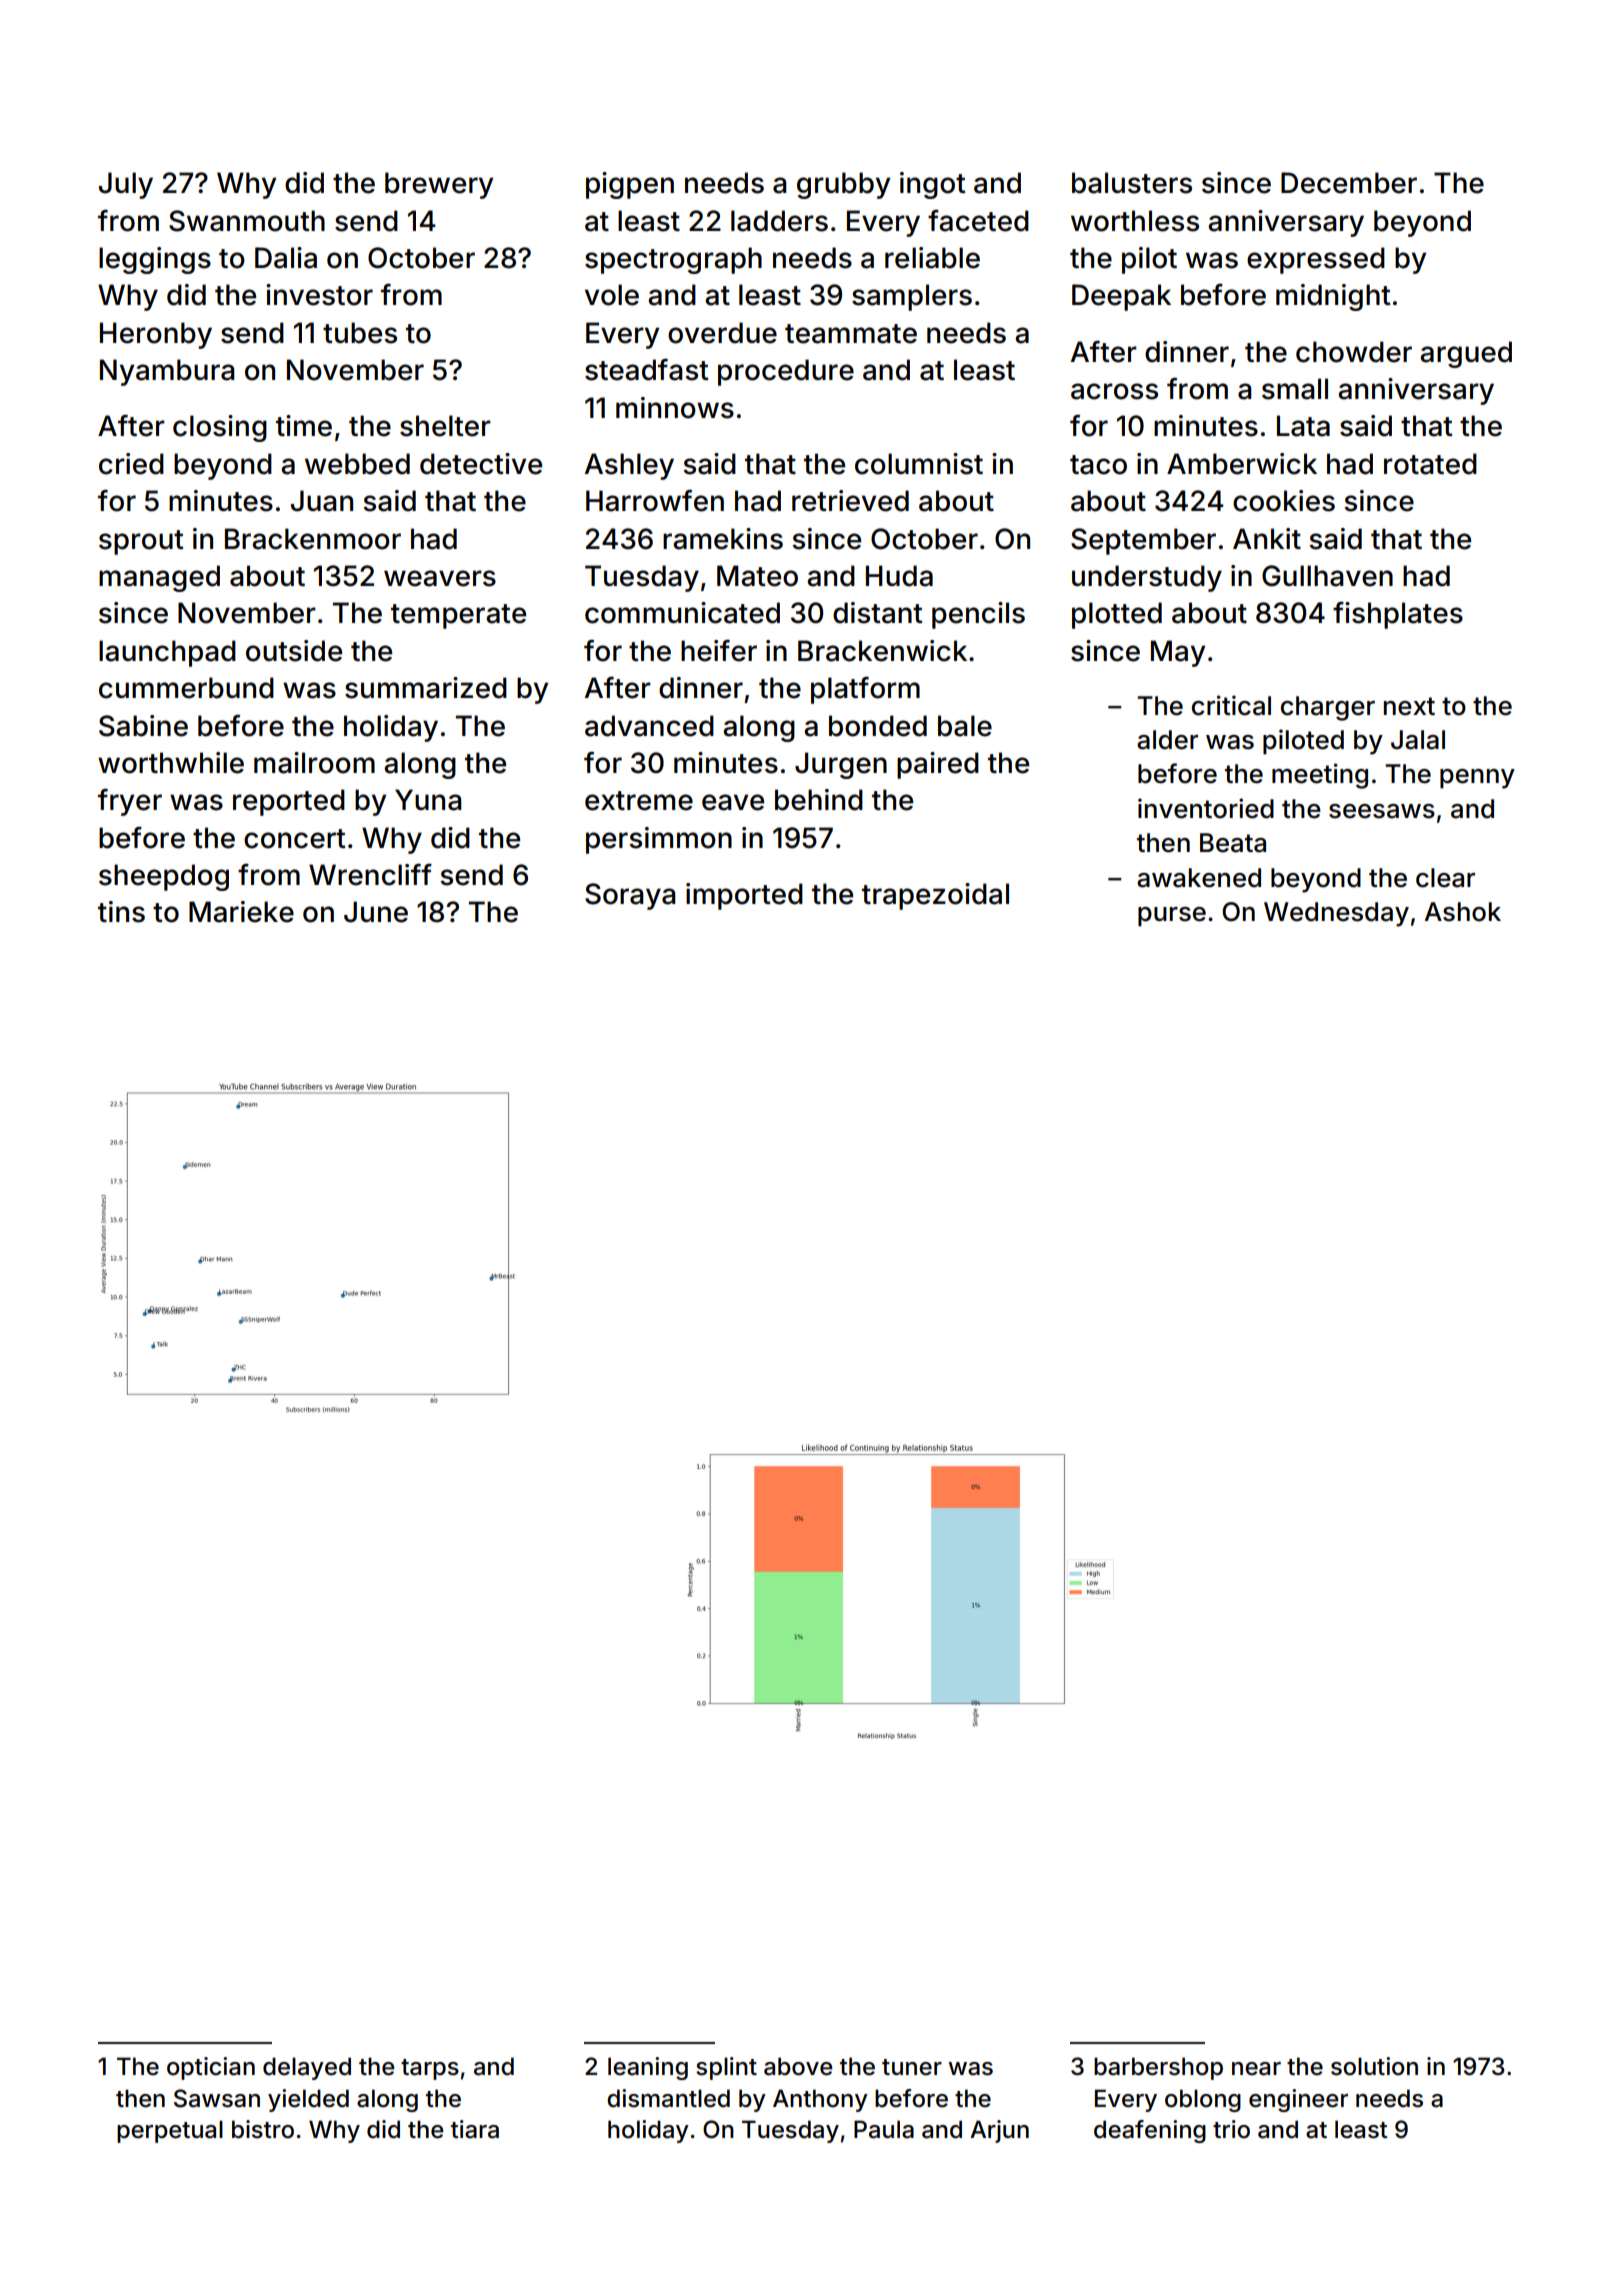 Image resolution: width=1620 pixels, height=2292 pixels. What do you see at coordinates (1374, 2066) in the image?
I see `solution` at bounding box center [1374, 2066].
